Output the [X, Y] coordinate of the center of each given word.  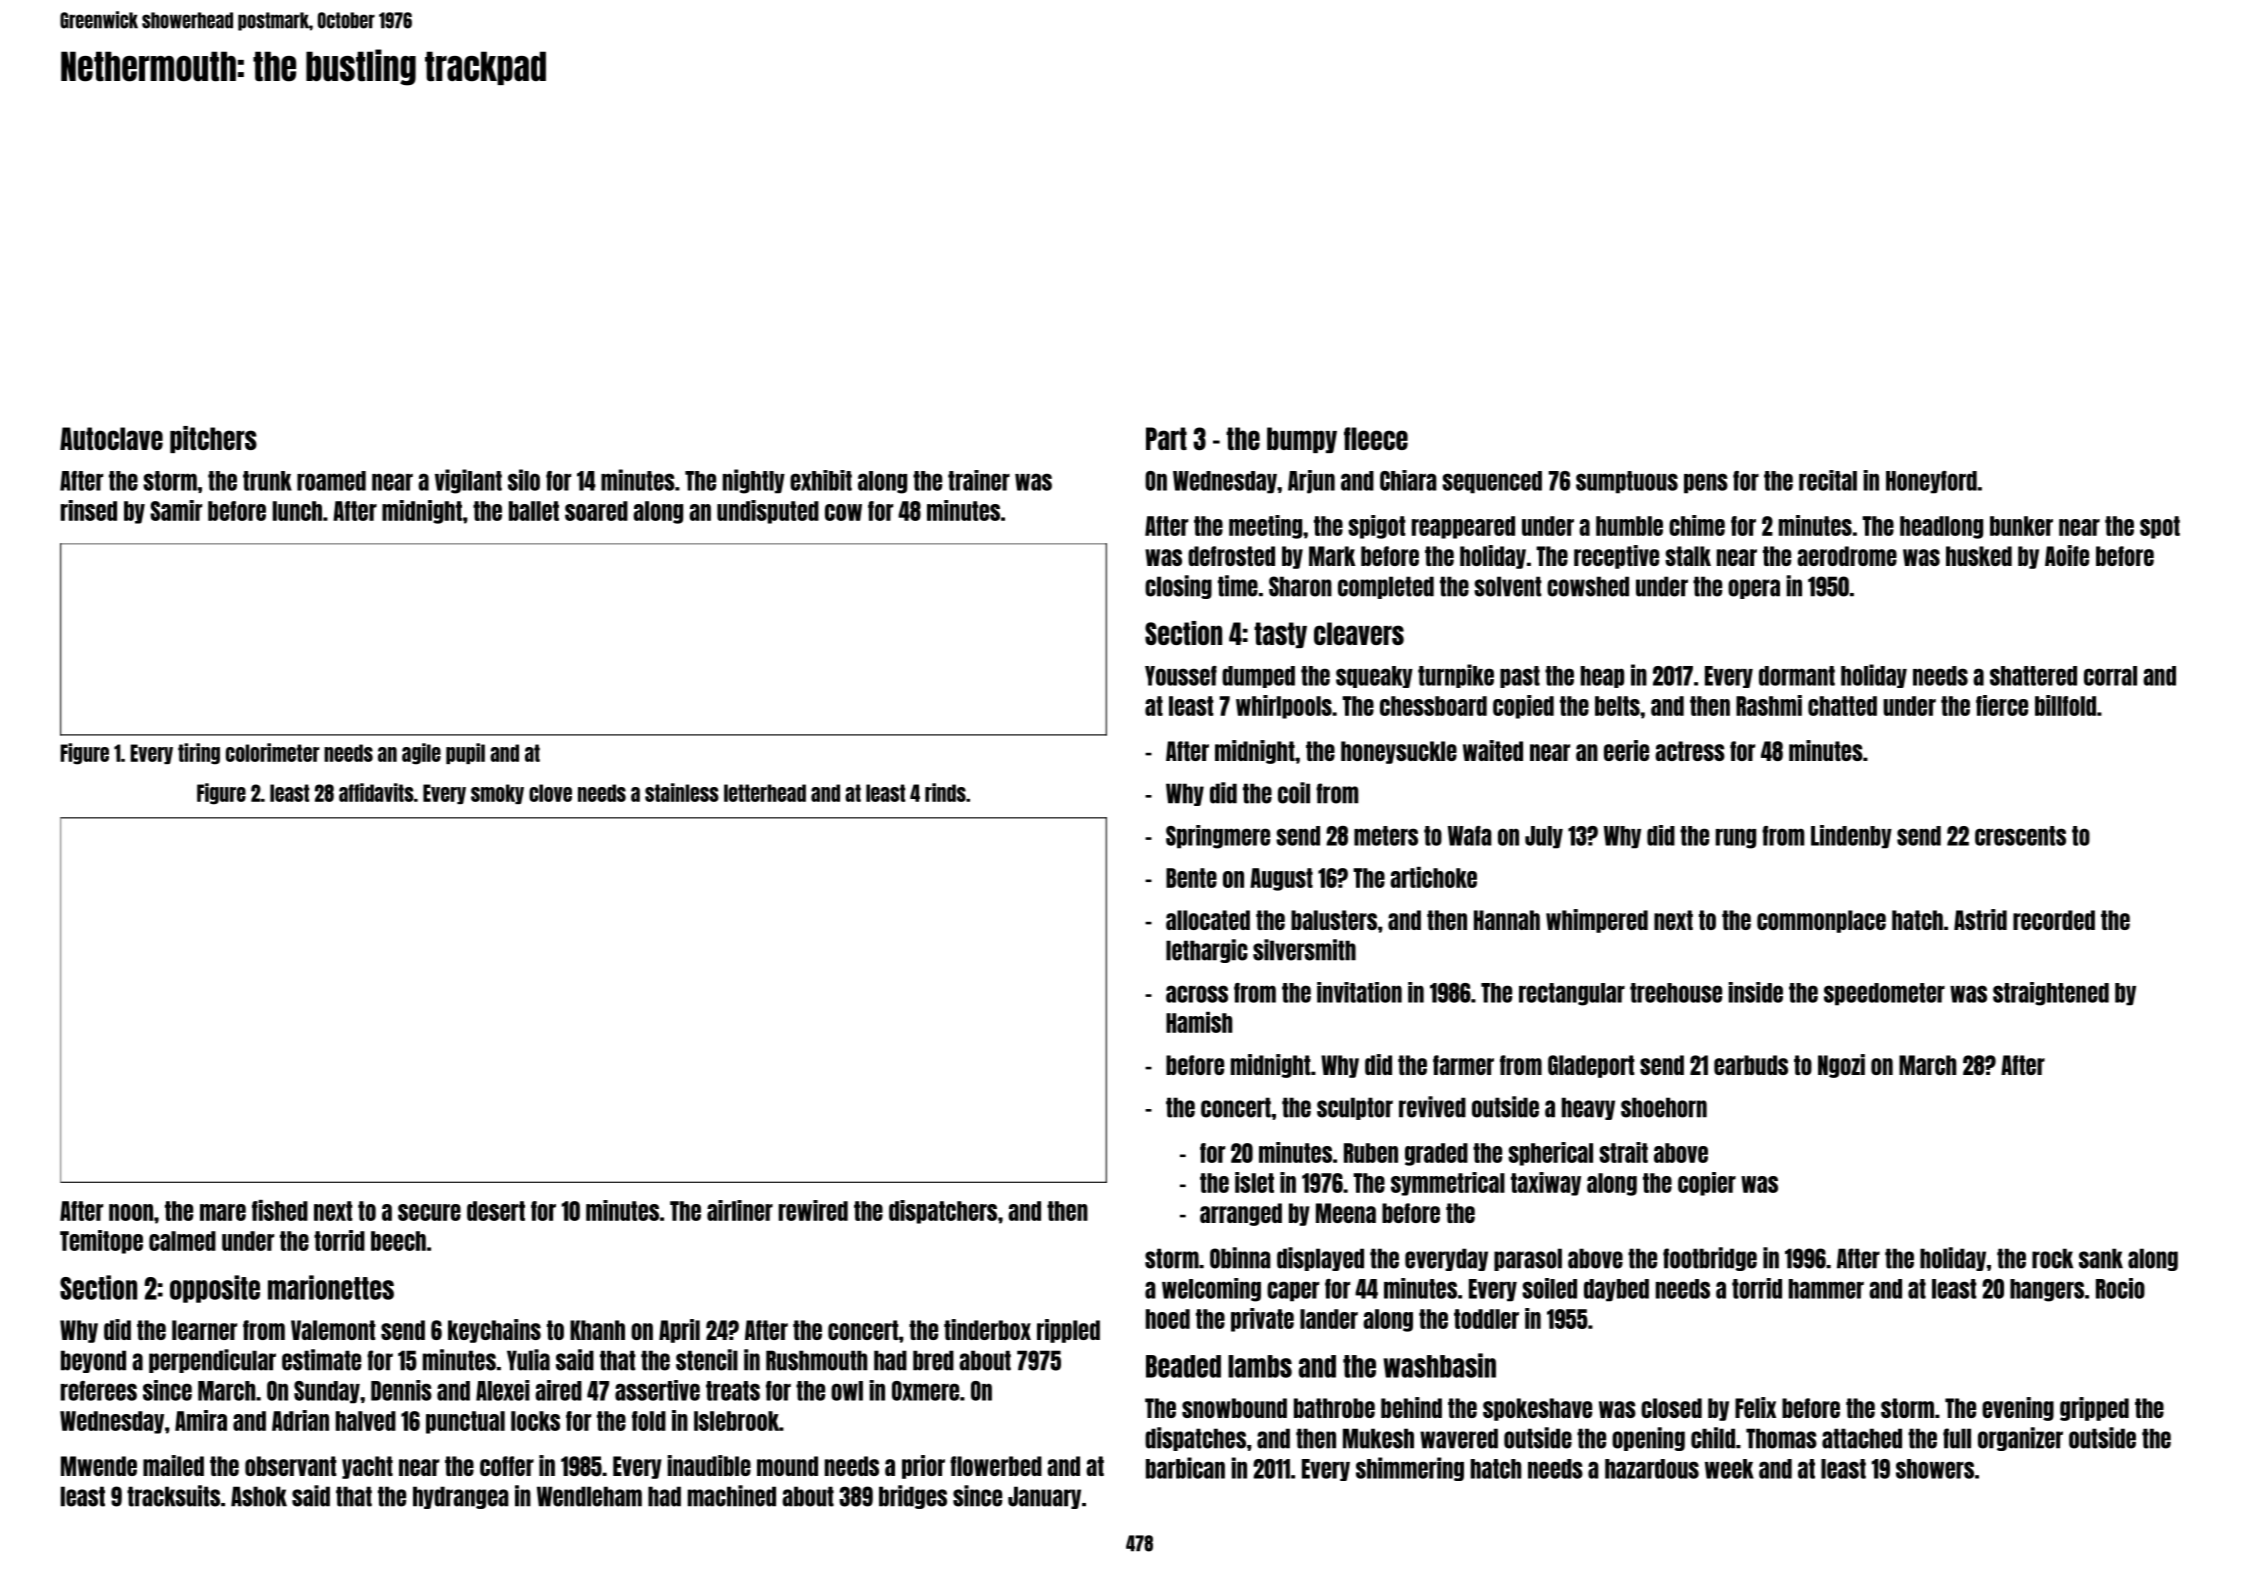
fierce [2002, 705]
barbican [1185, 1468]
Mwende [99, 1466]
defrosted [1231, 556]
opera [1754, 589]
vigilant [468, 481]
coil [1294, 793]
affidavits [376, 792]
